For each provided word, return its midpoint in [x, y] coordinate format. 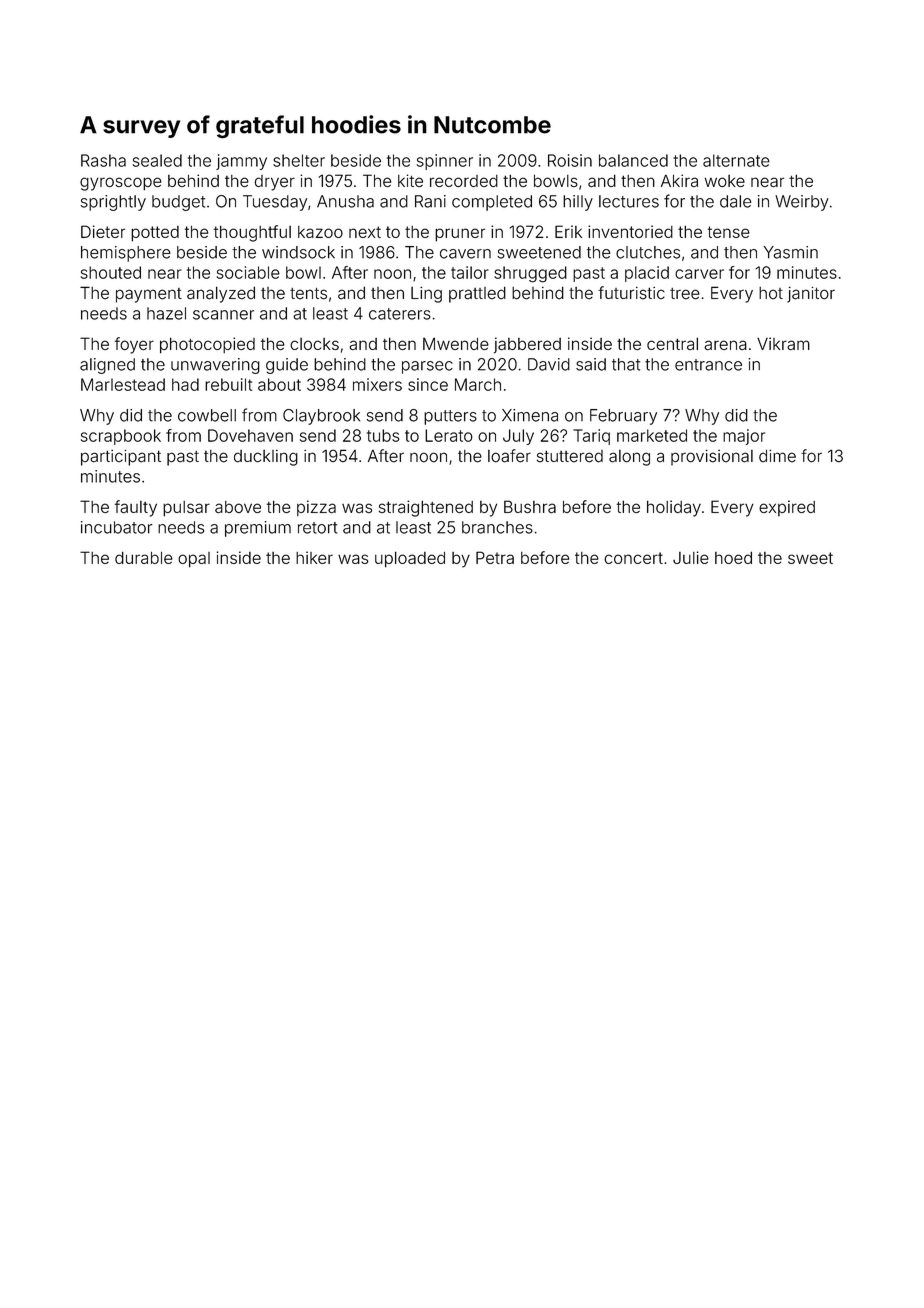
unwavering [215, 366]
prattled [477, 294]
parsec [427, 367]
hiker [314, 557]
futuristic [631, 293]
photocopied [207, 345]
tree [685, 294]
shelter [299, 160]
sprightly [113, 203]
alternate [736, 160]
